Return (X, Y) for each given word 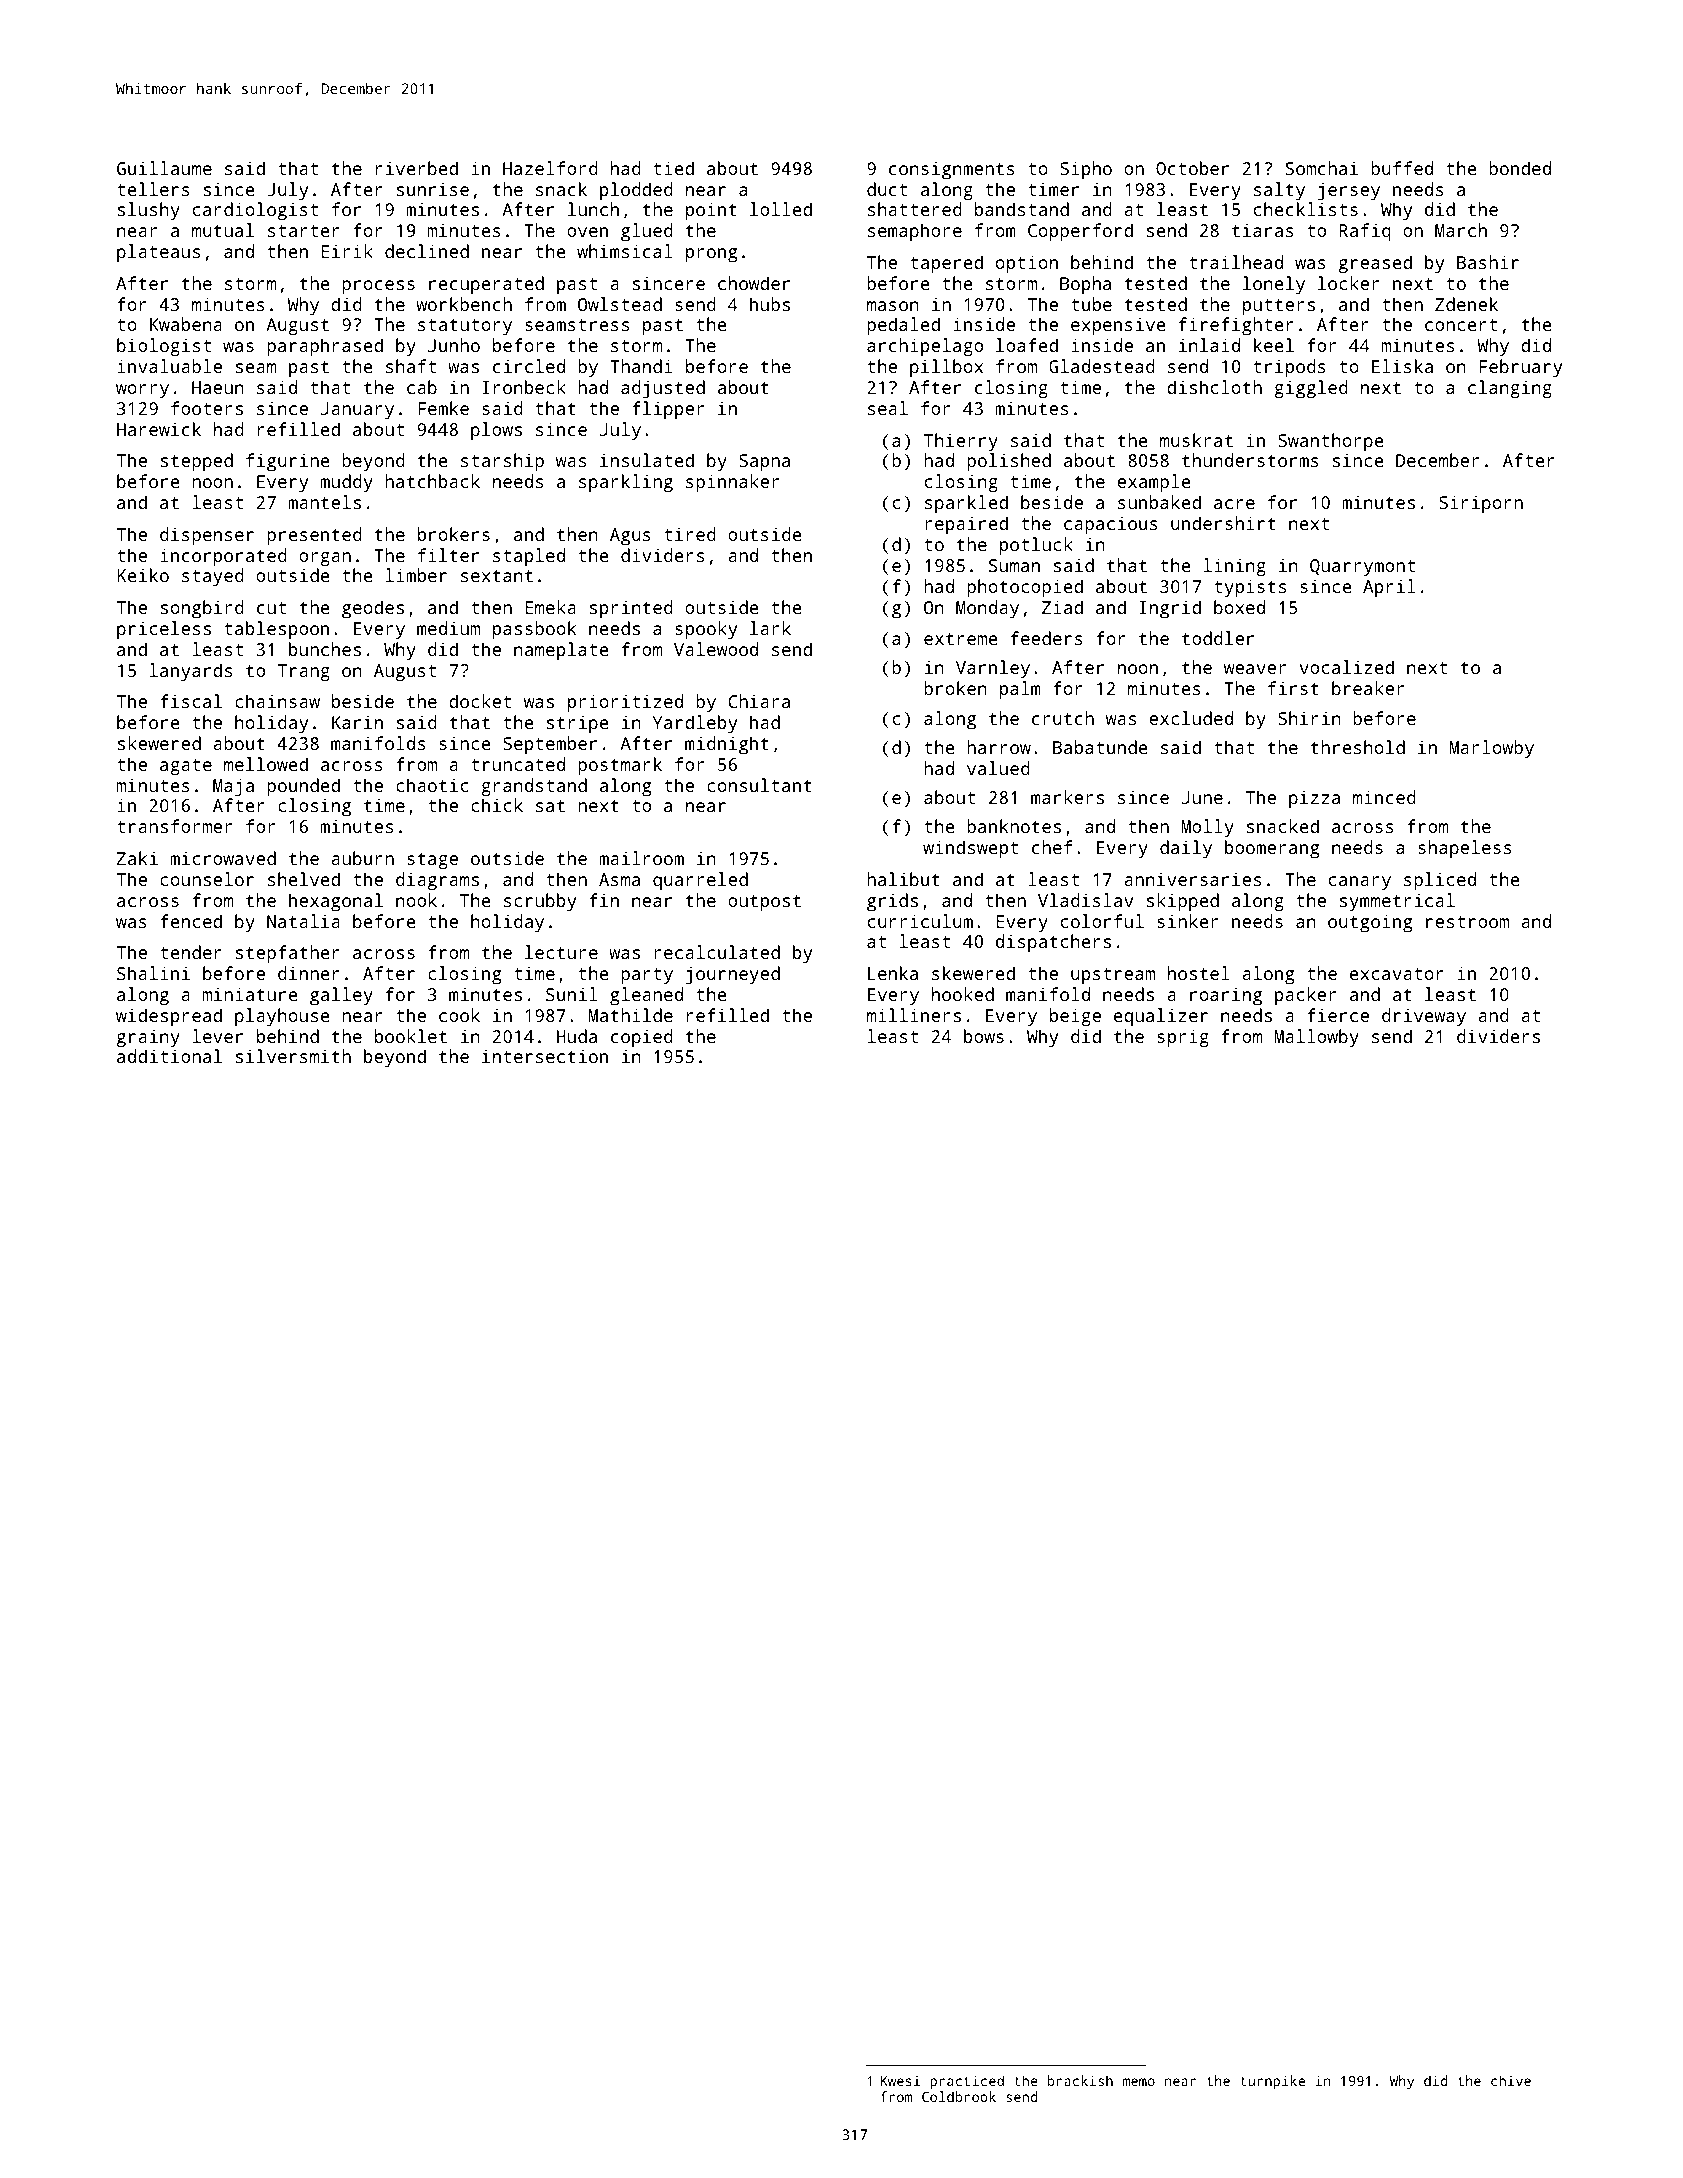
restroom (1467, 922)
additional (169, 1056)
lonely (1274, 285)
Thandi (641, 366)
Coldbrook (959, 2096)
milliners (914, 1015)
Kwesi (900, 2080)
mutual (223, 230)
